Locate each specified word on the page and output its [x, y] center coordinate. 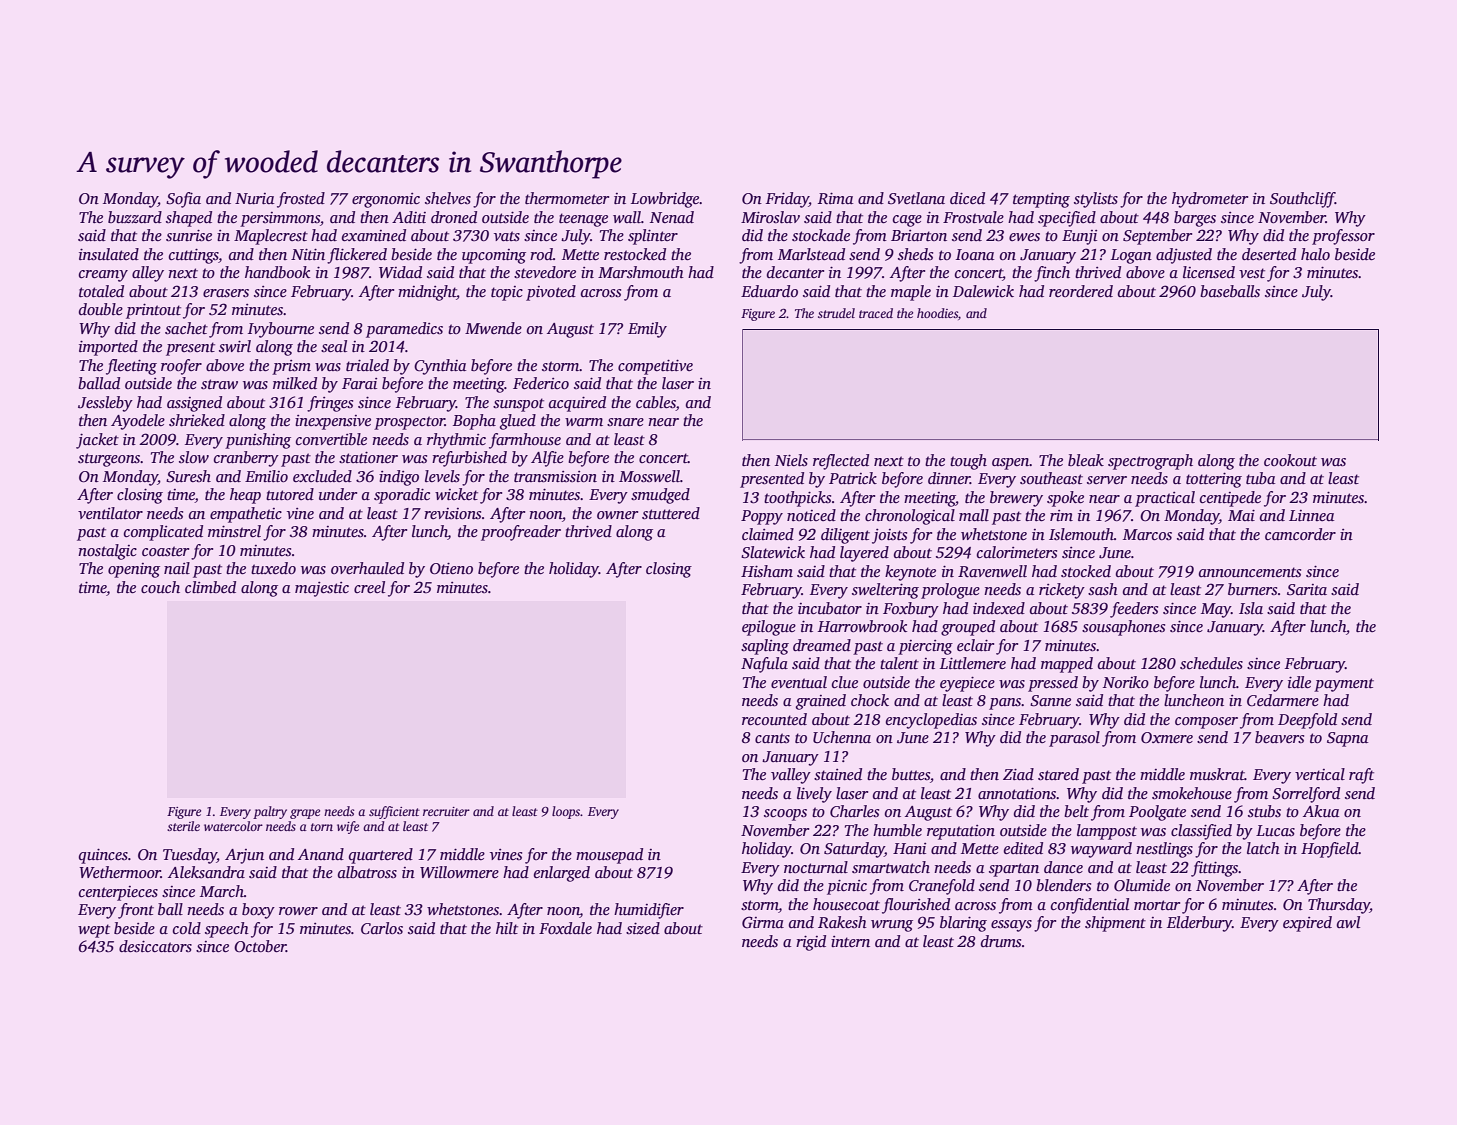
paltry [270, 812]
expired [1307, 924]
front [136, 911]
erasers [226, 293]
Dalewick [983, 291]
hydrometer [1210, 200]
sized [643, 928]
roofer [181, 367]
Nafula [764, 665]
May [1216, 610]
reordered [1081, 291]
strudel [836, 313]
